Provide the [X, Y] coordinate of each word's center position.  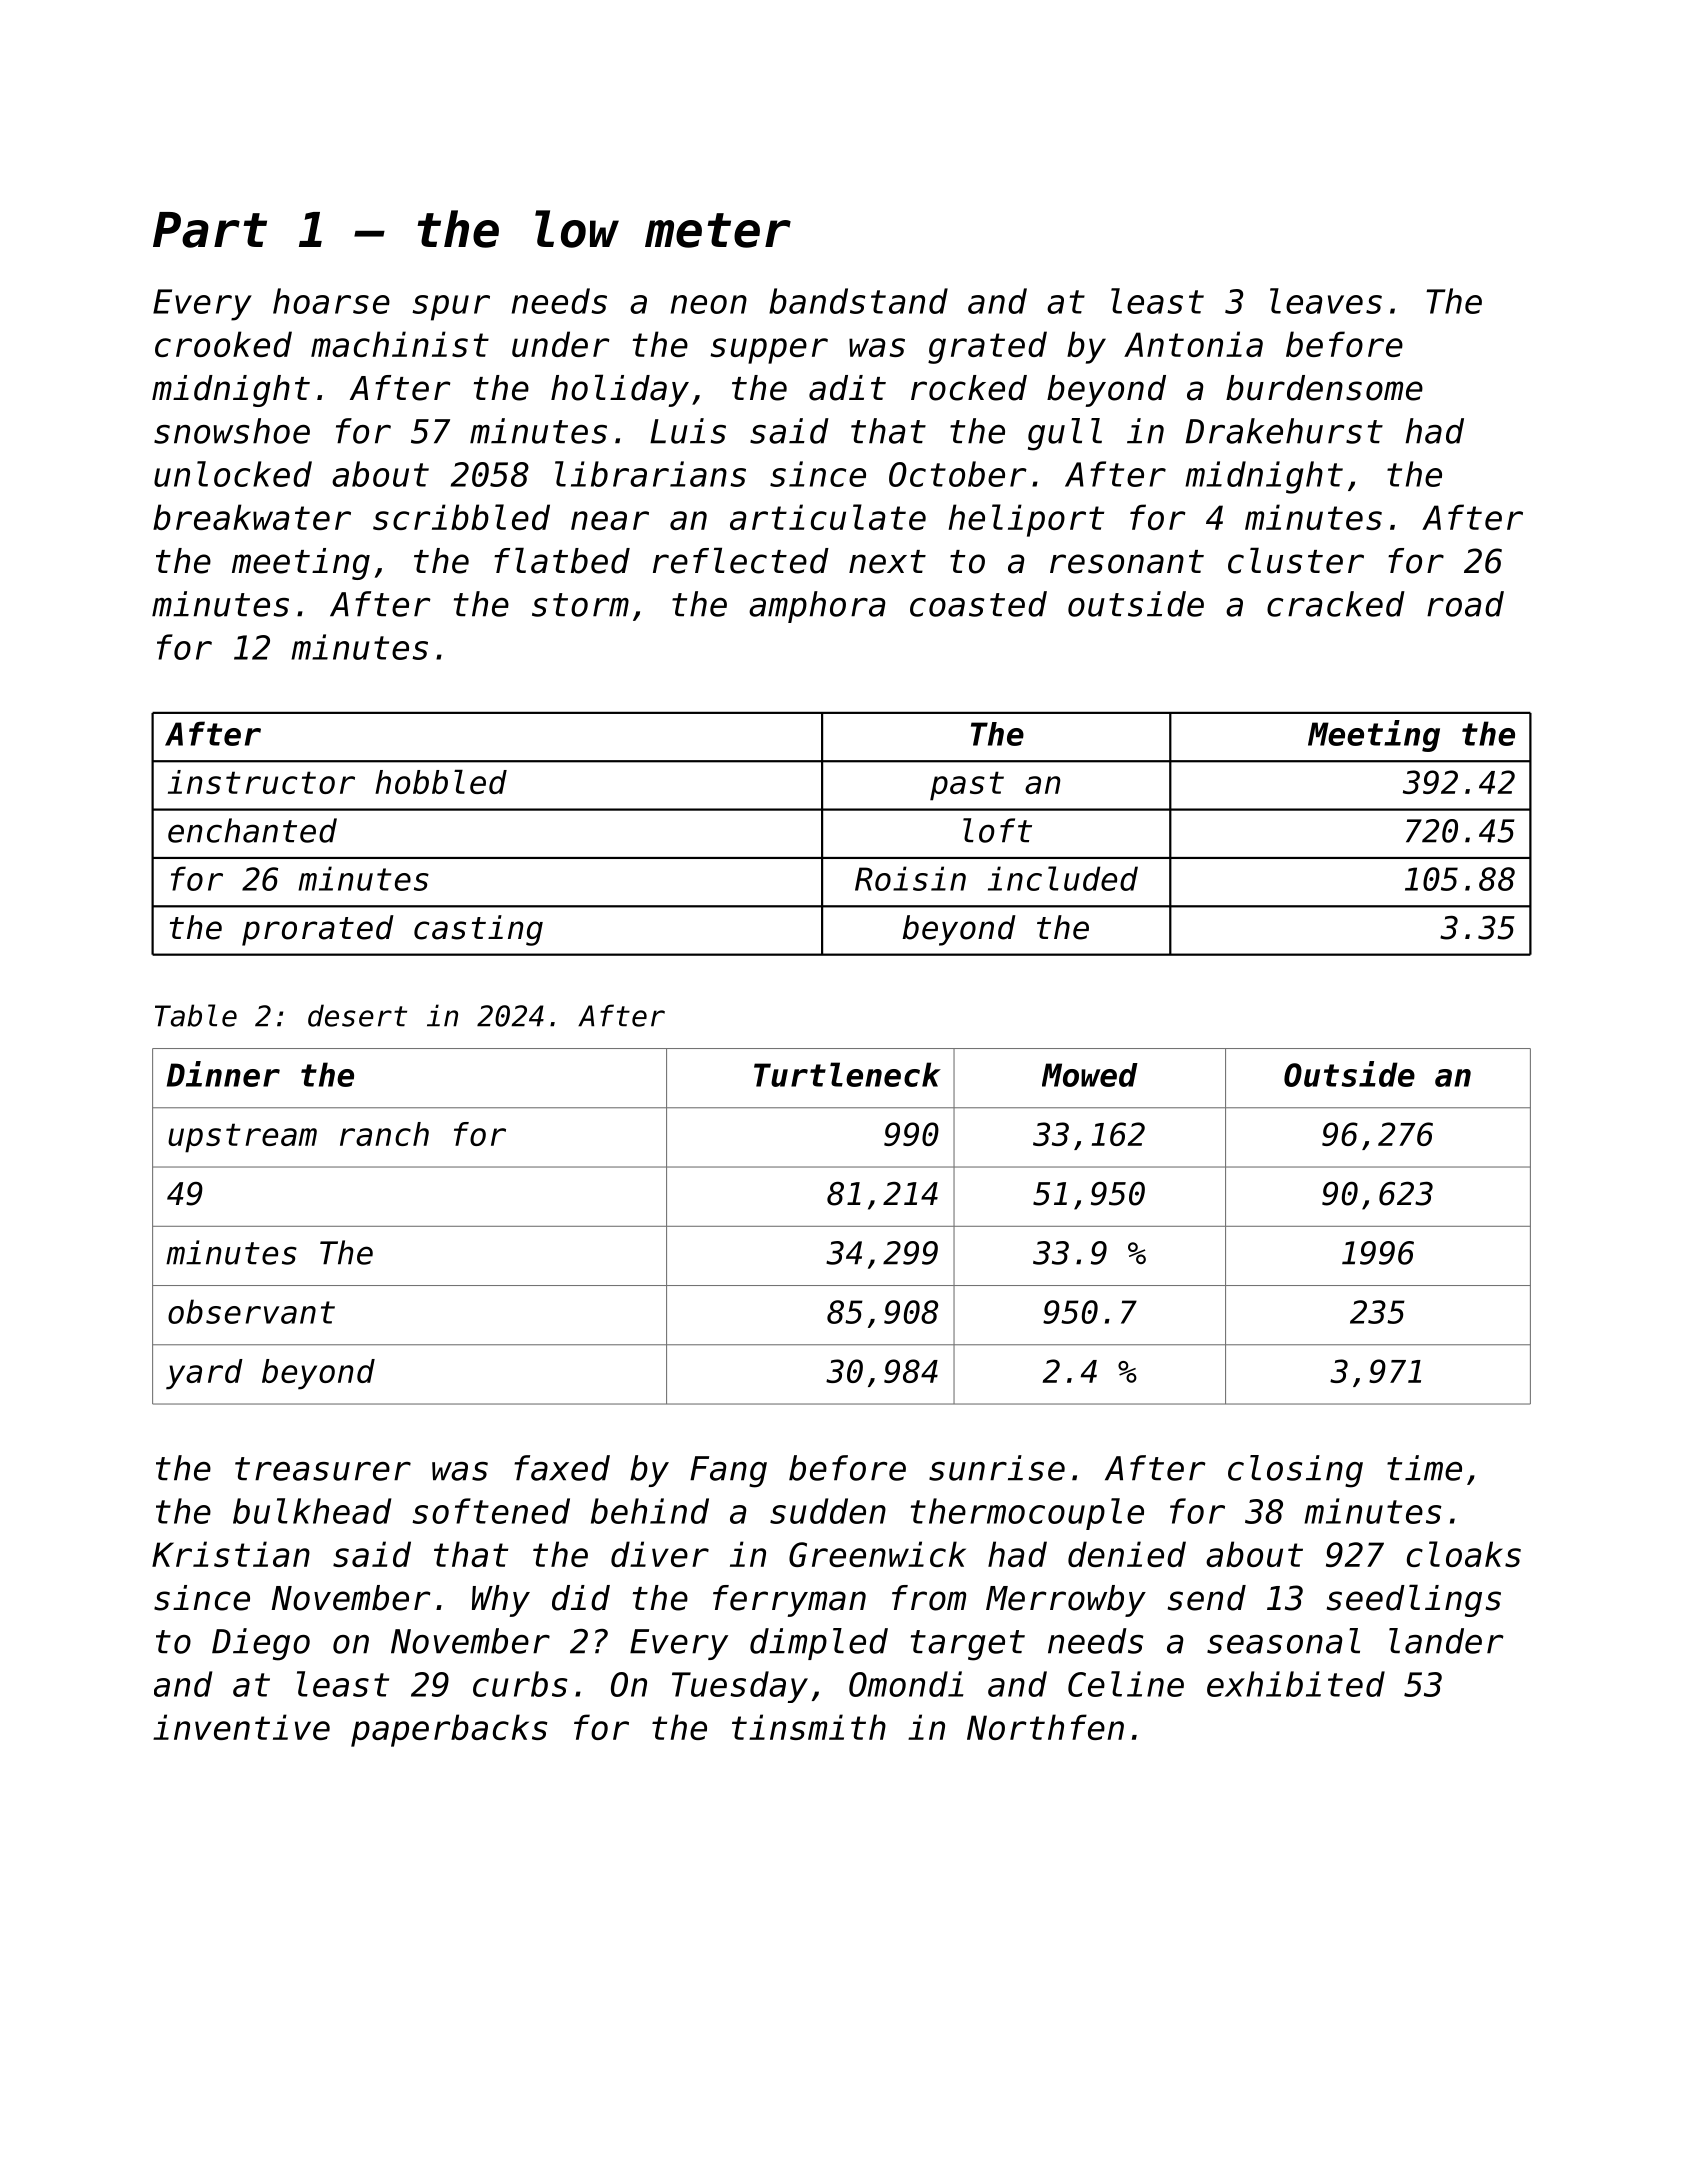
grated [987, 347]
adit [847, 388]
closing [1295, 1471]
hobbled [441, 782]
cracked [1336, 604]
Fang [728, 1472]
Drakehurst [1284, 431]
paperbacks [449, 1730]
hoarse [331, 301]
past [967, 786]
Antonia [1193, 344]
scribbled [461, 517]
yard [204, 1374]
